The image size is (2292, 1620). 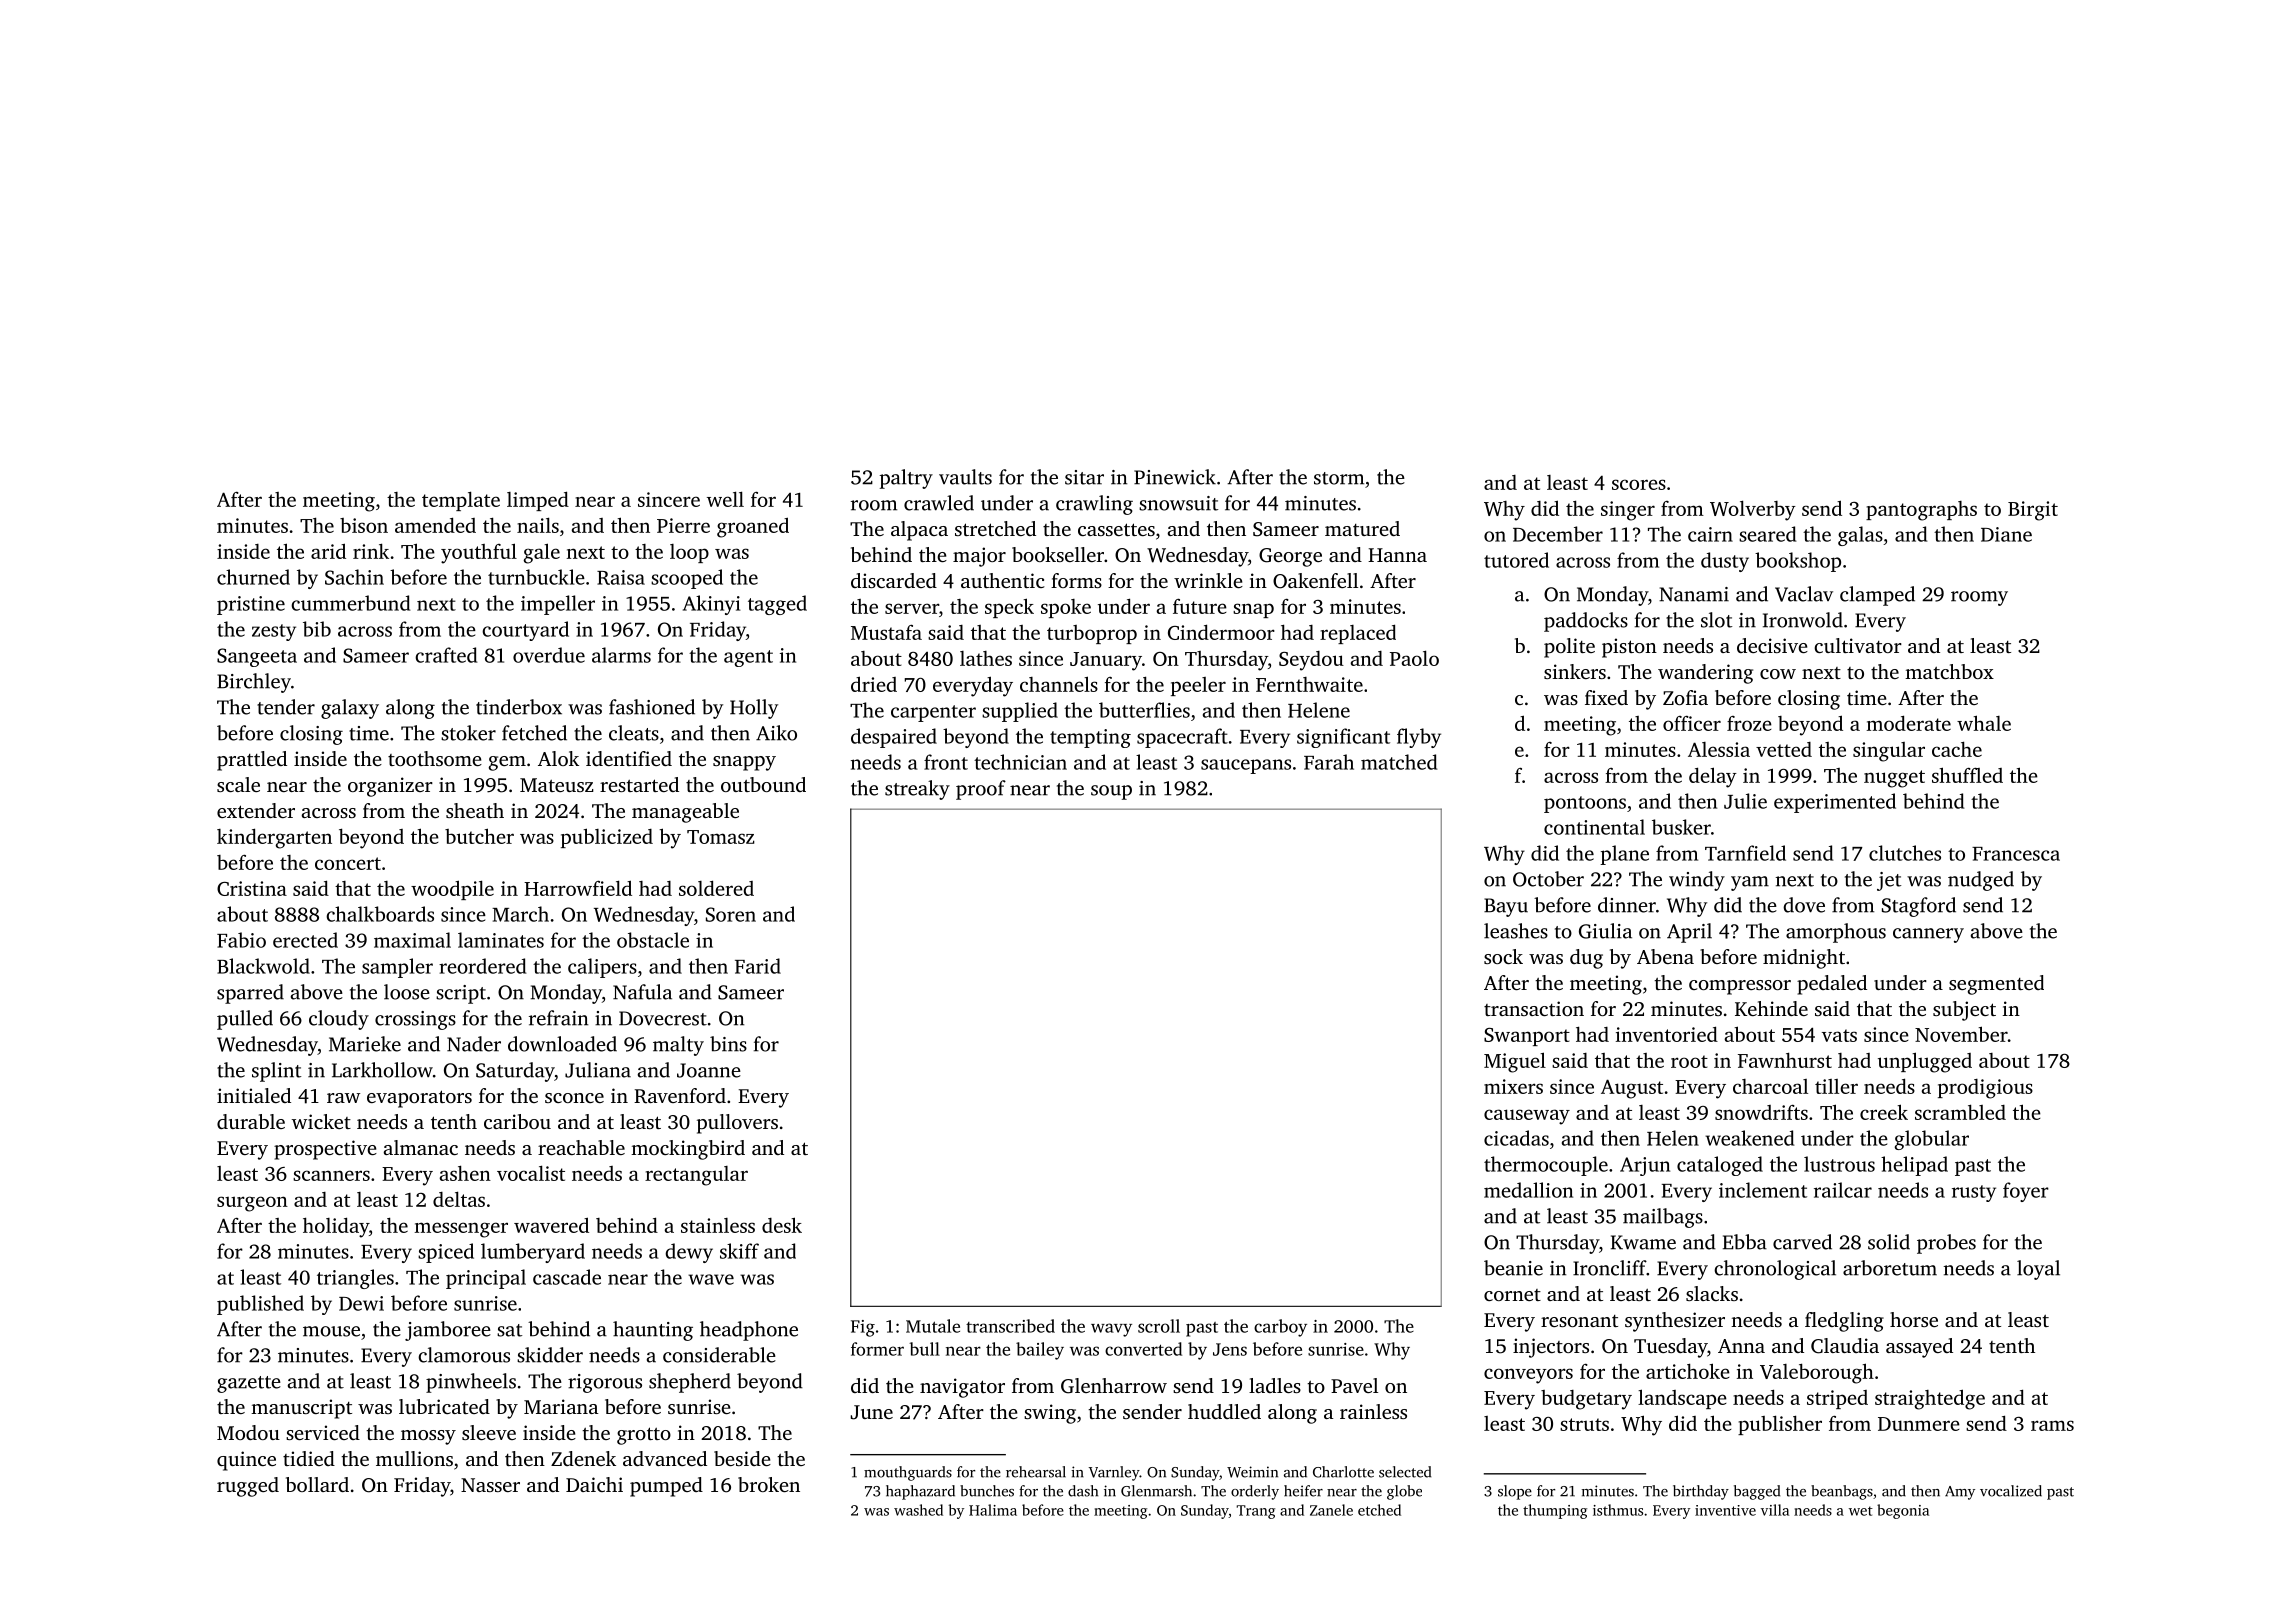 What do you see at coordinates (380, 914) in the image?
I see `chalkboards` at bounding box center [380, 914].
